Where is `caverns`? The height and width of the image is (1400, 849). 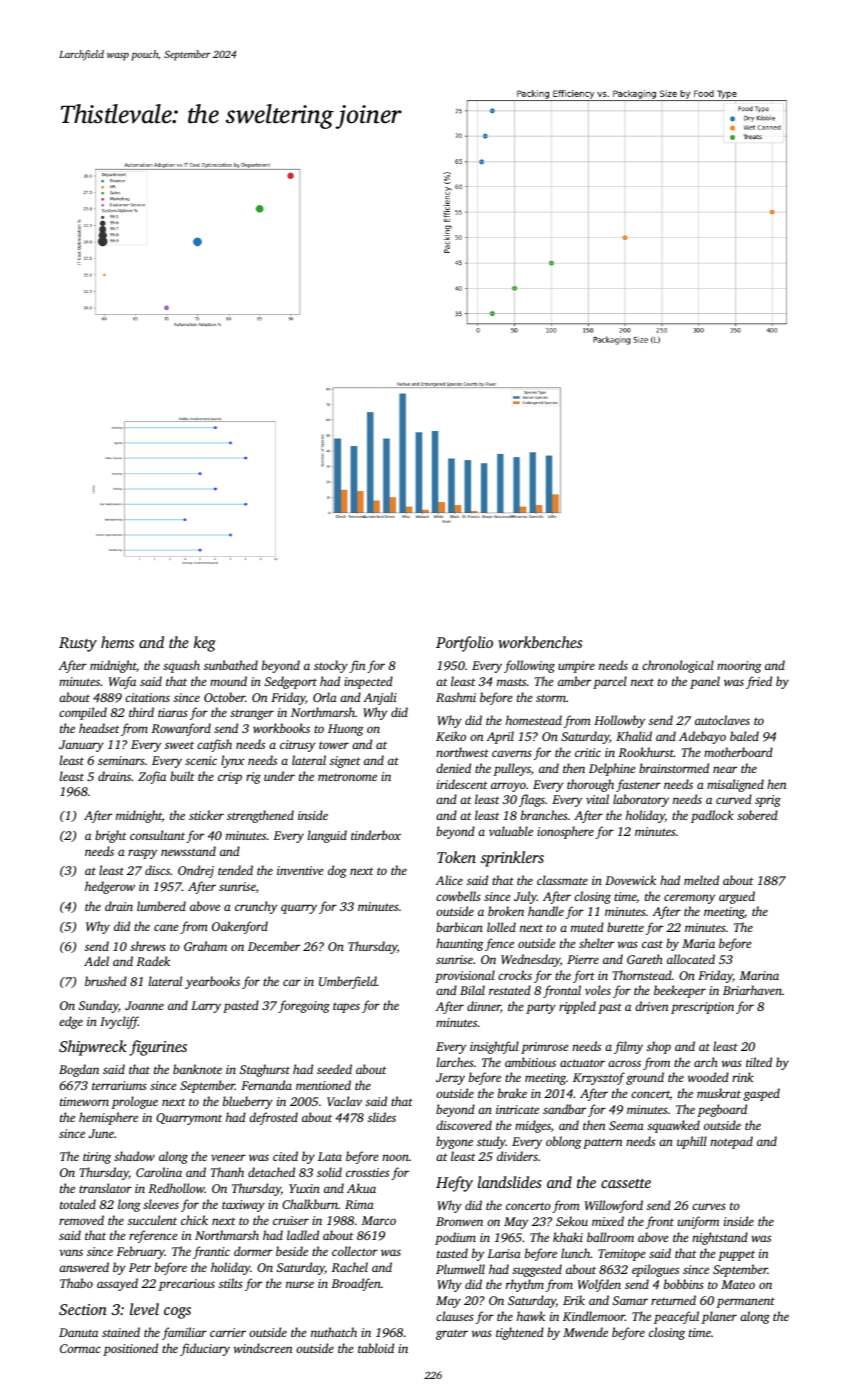
caverns is located at coordinates (512, 753).
